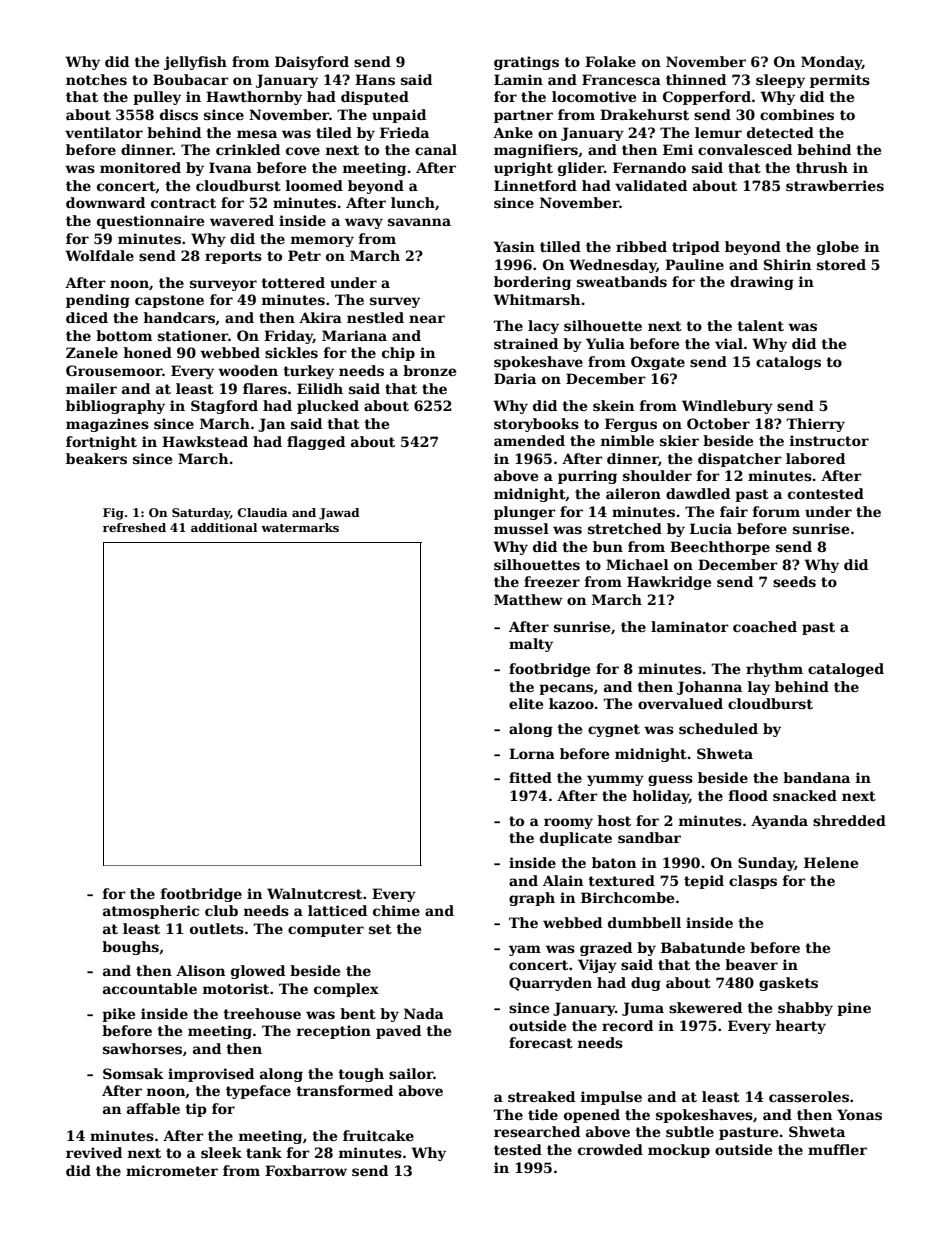  I want to click on partner, so click(523, 116).
